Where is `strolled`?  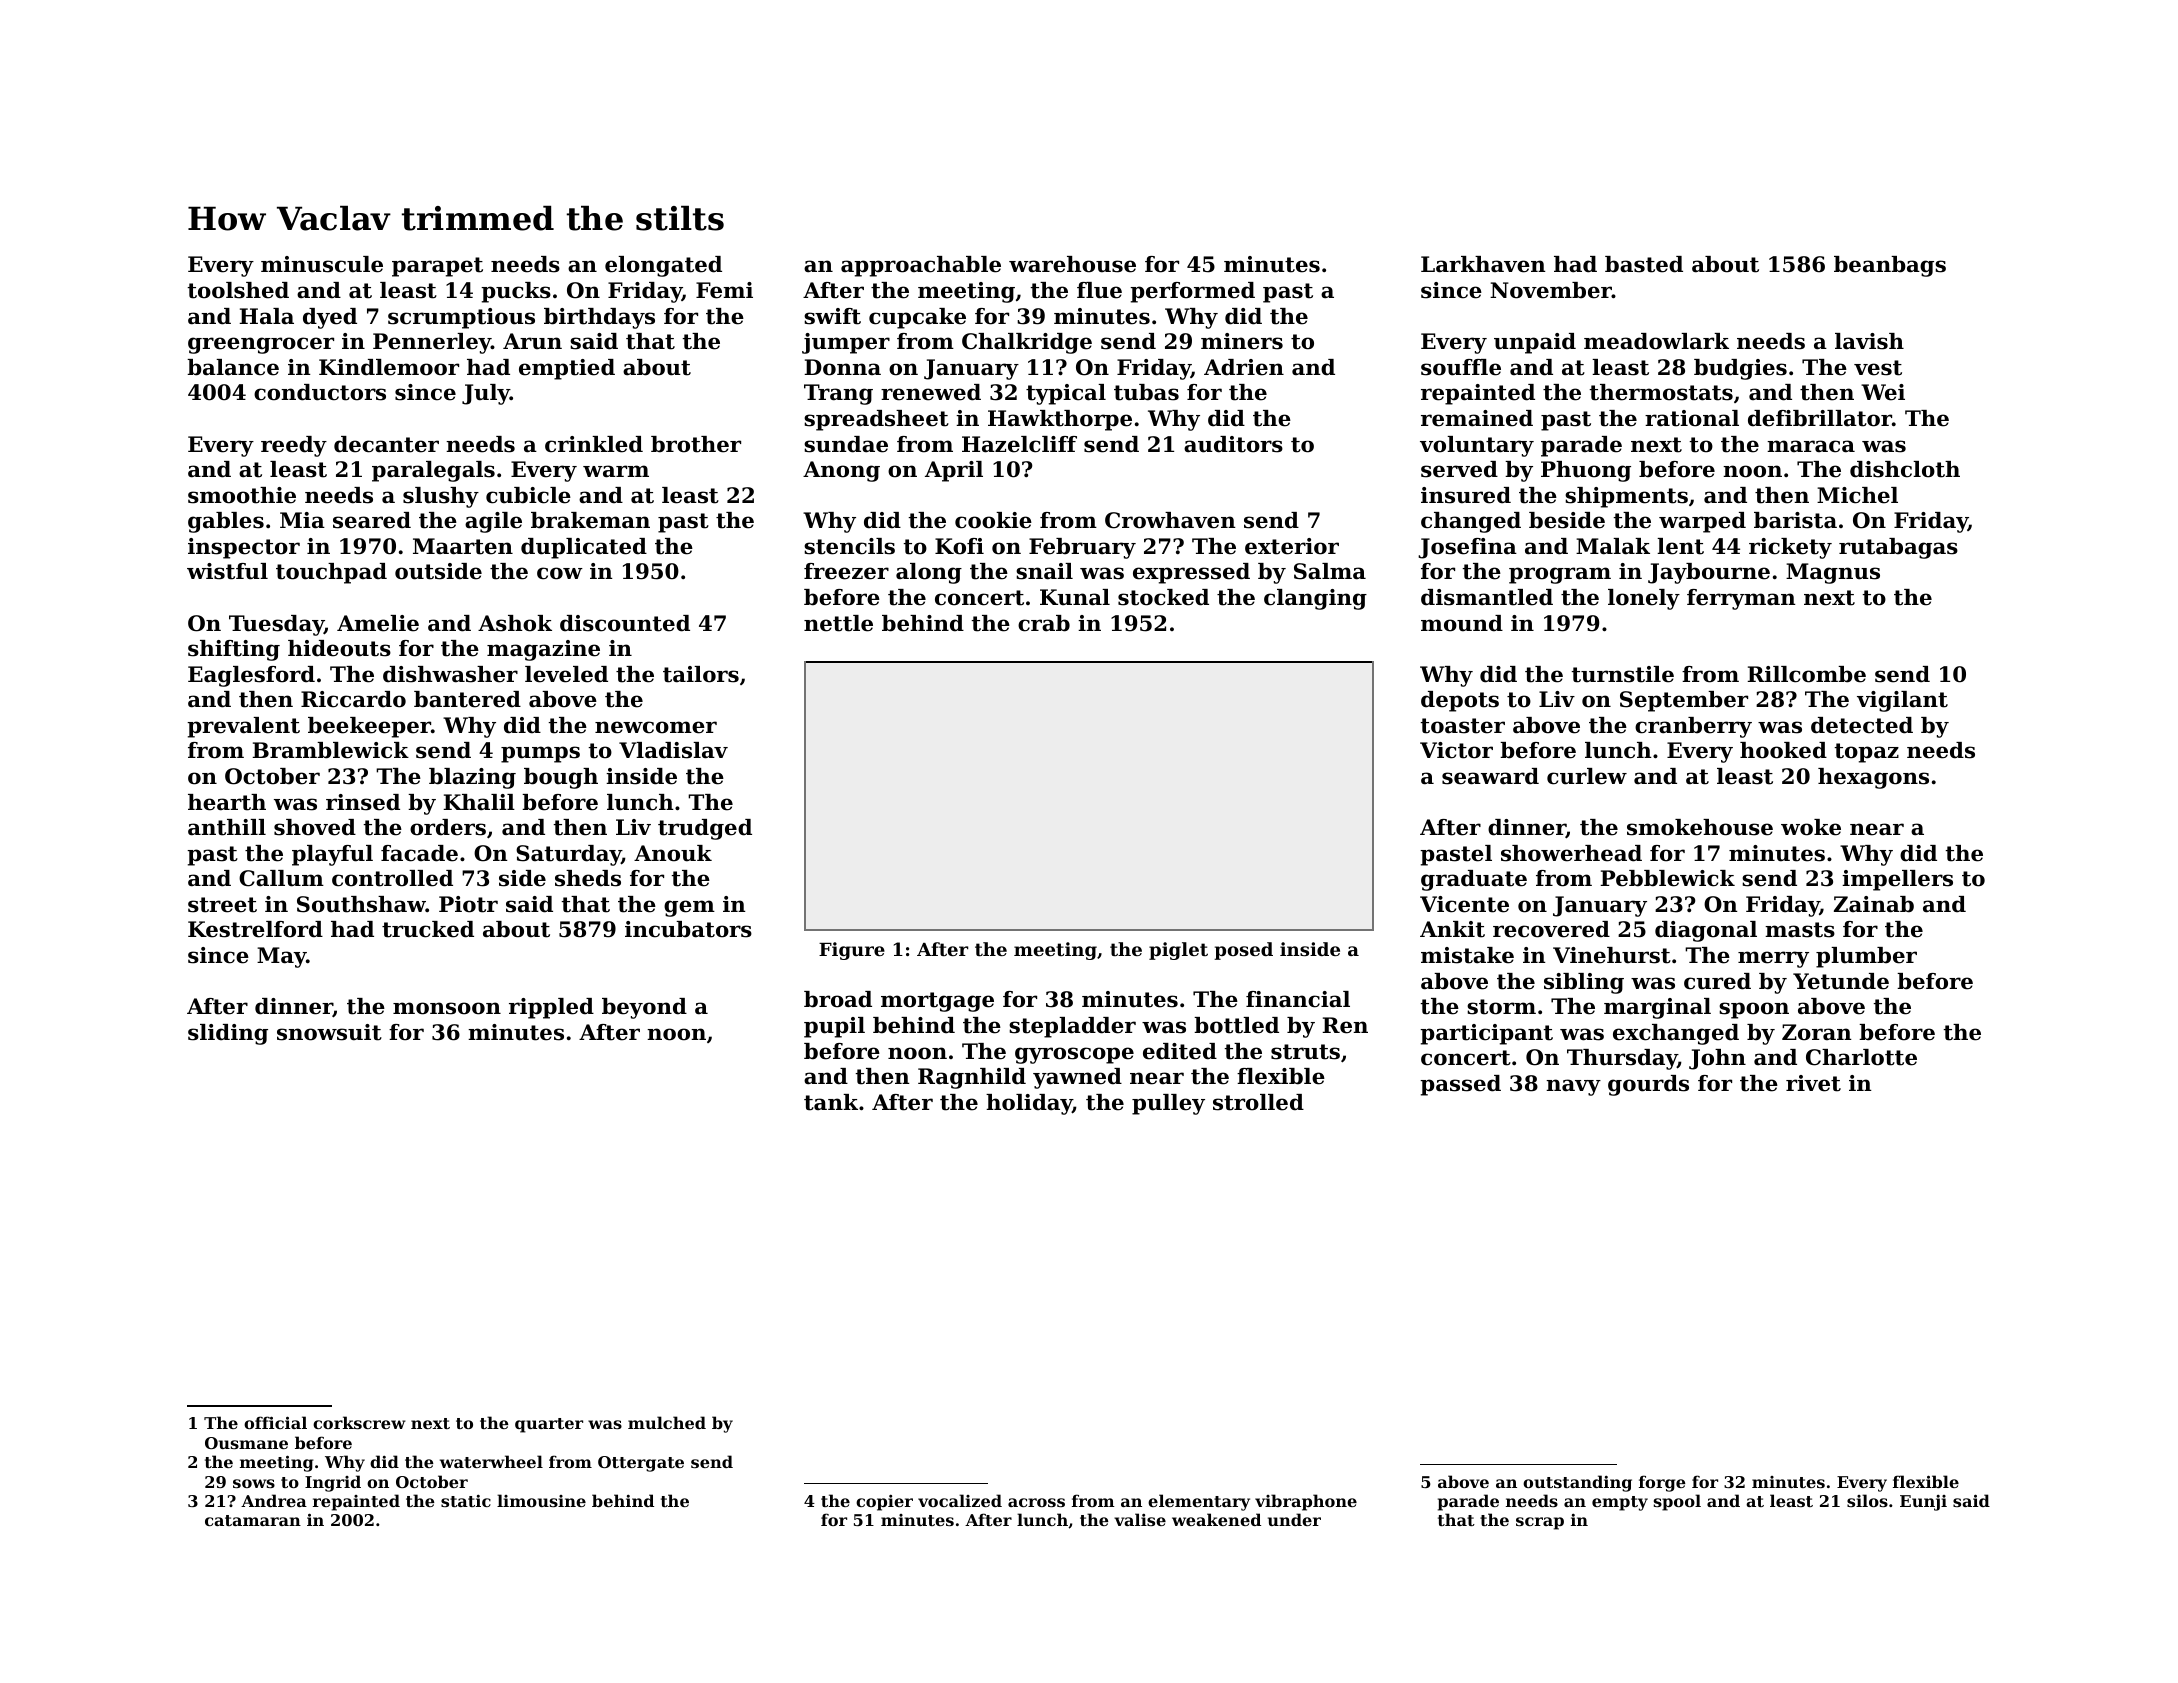 strolled is located at coordinates (1258, 1102).
